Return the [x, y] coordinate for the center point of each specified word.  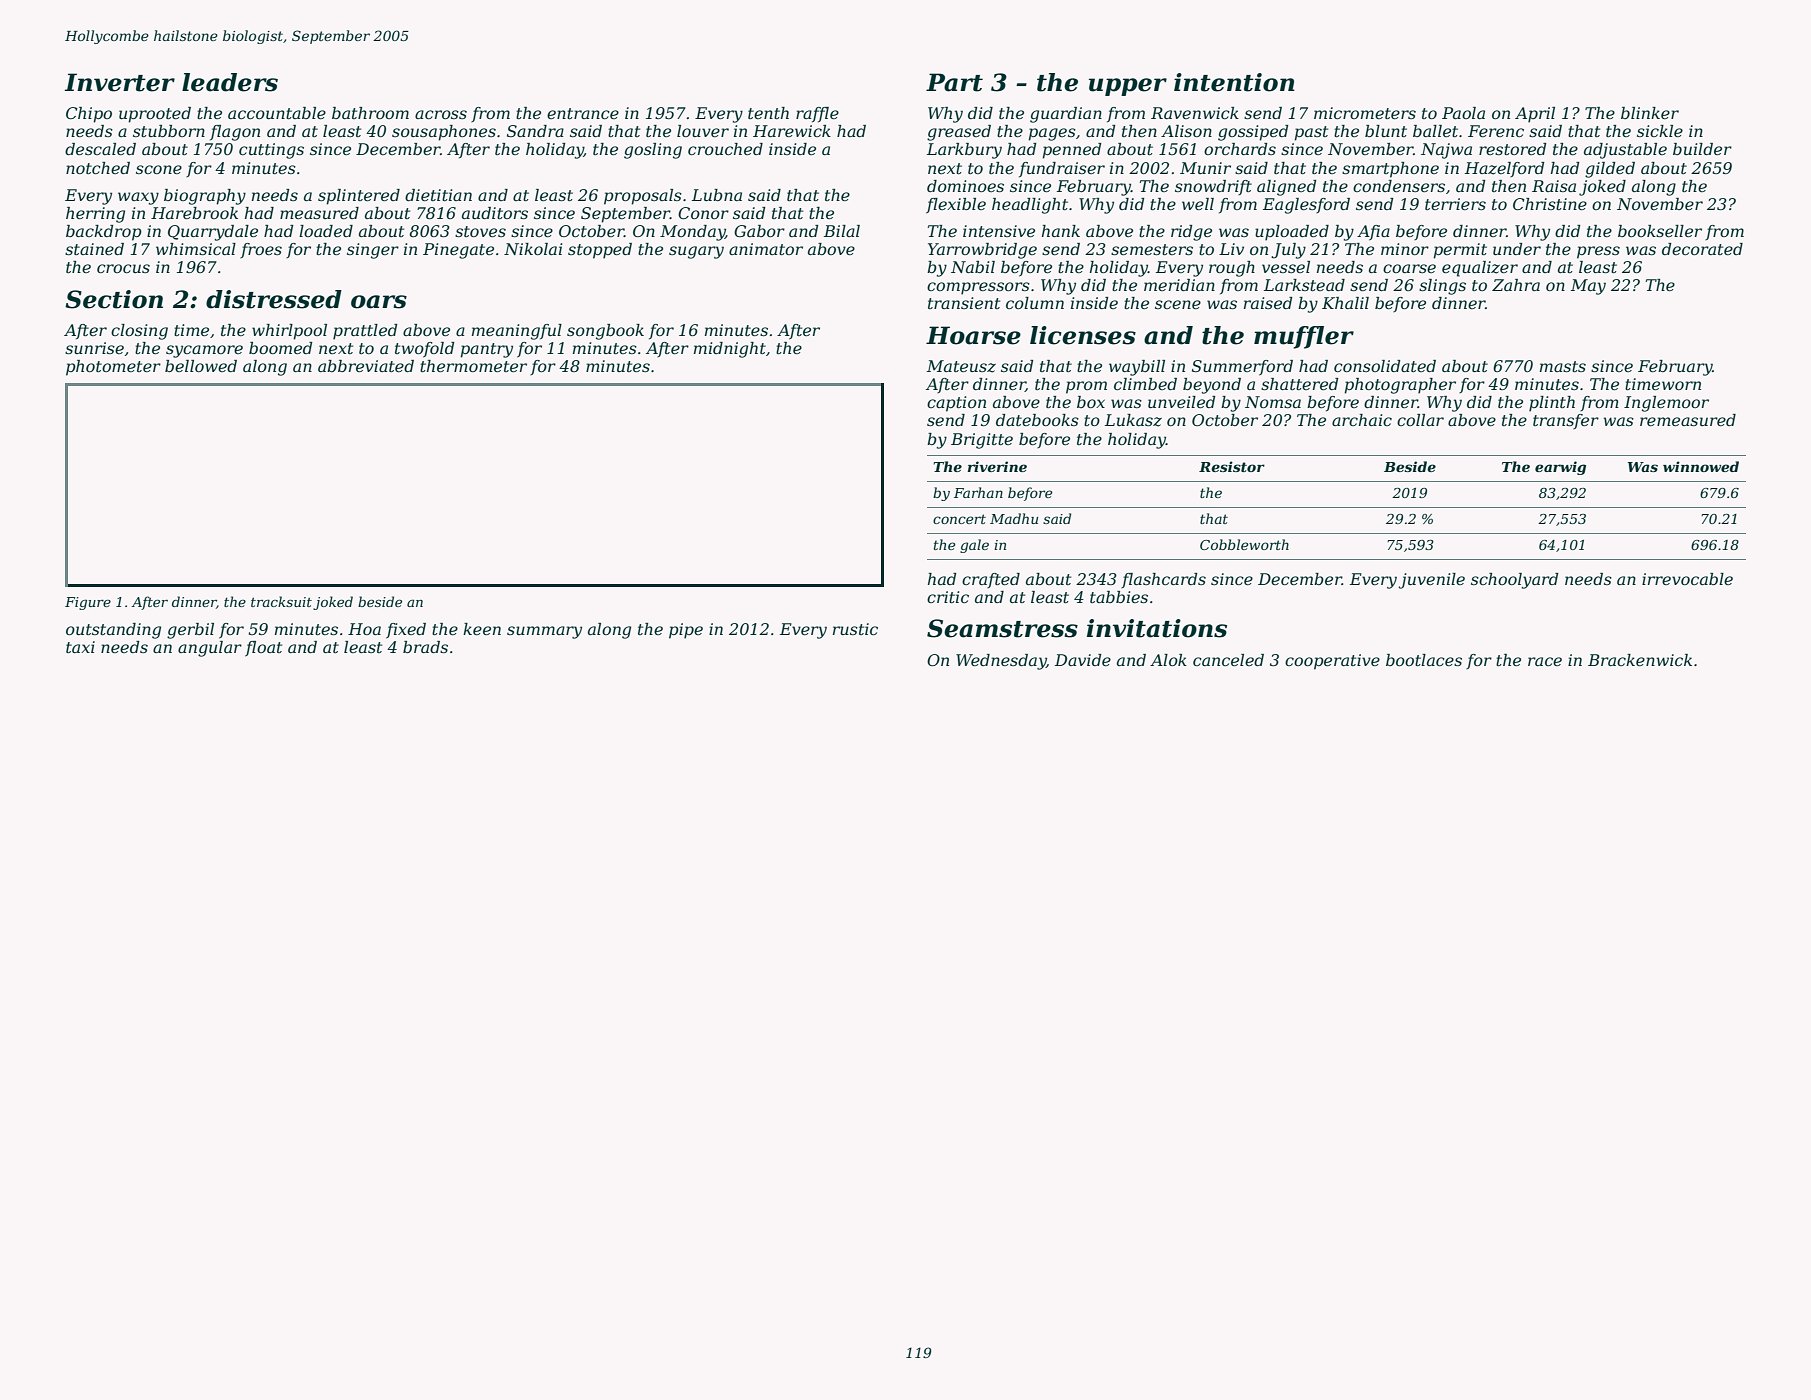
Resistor [1232, 466]
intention [1234, 82]
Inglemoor [1666, 404]
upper [1128, 87]
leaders [230, 82]
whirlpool [289, 332]
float [263, 649]
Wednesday [1001, 662]
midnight [730, 350]
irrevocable [1687, 579]
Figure [88, 603]
